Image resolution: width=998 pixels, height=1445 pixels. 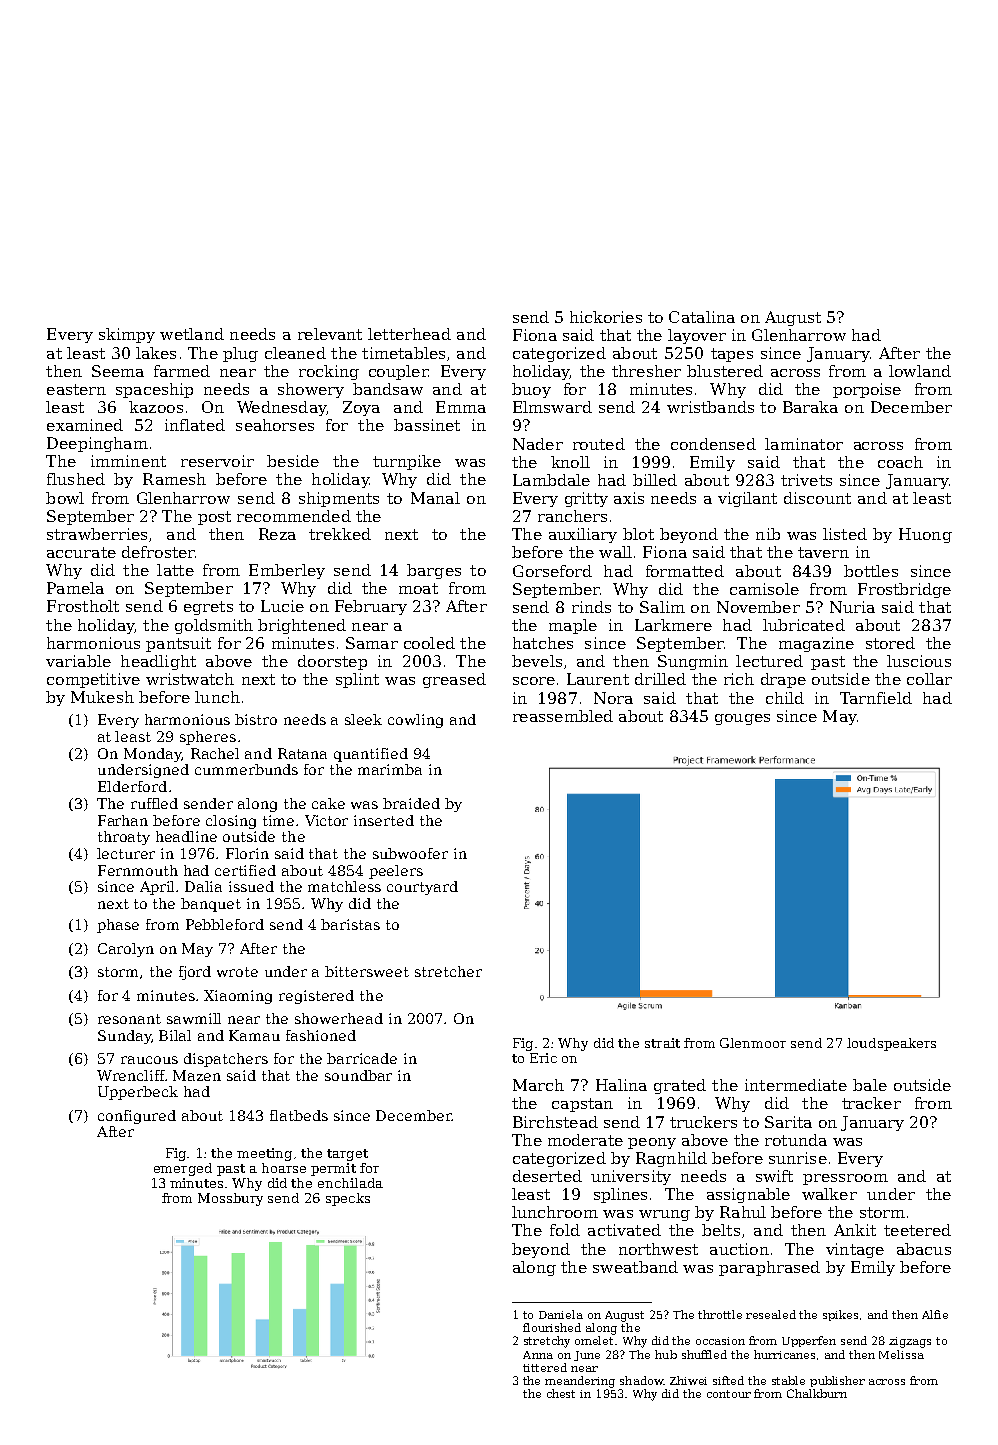 I want to click on tittered, so click(x=545, y=1367).
